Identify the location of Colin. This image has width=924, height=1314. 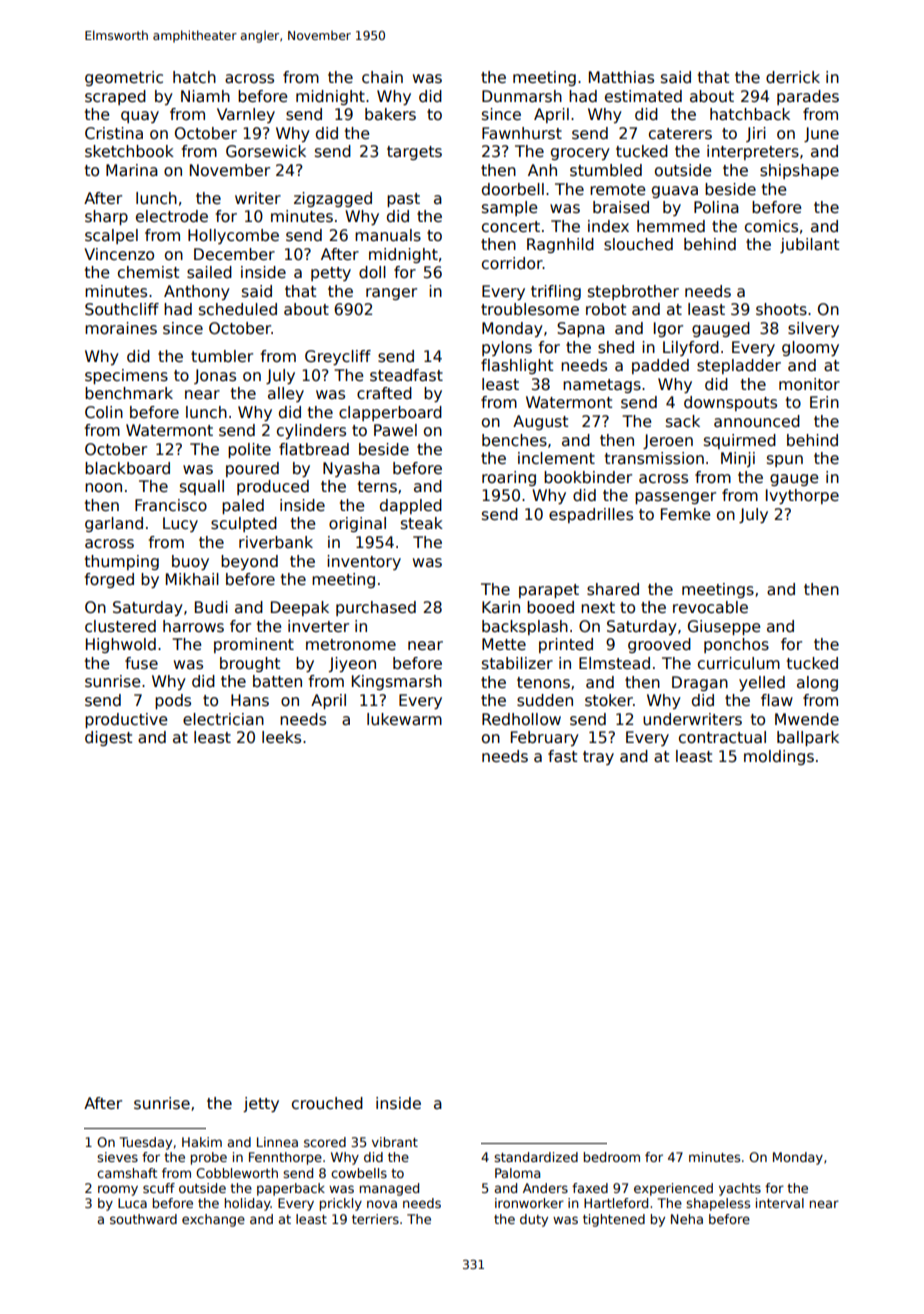
(104, 412).
